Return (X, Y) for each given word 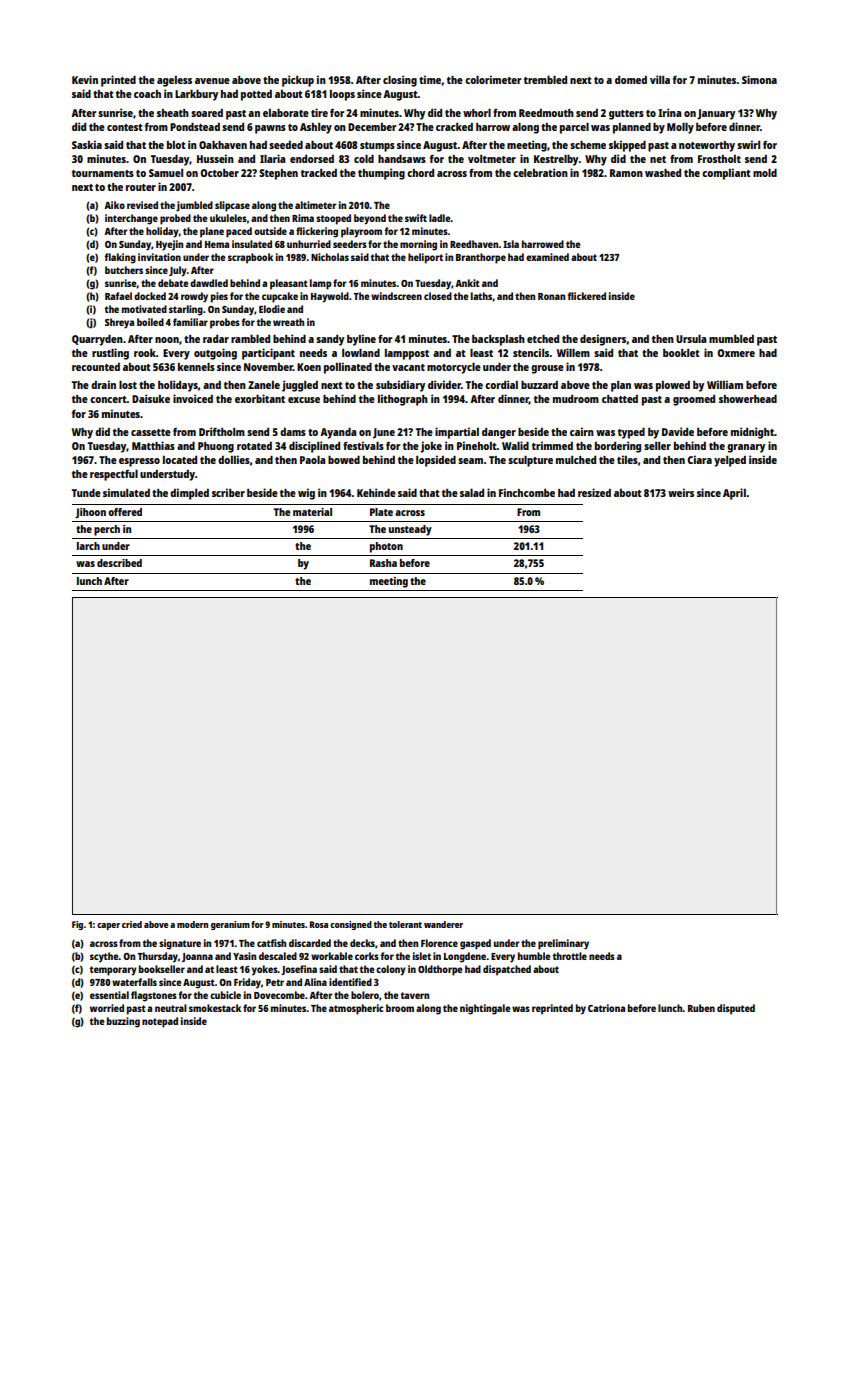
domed (631, 80)
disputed (736, 1009)
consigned (351, 925)
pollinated (348, 368)
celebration (540, 172)
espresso (139, 462)
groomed (694, 400)
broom (400, 1008)
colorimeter (493, 79)
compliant (726, 174)
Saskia (87, 144)
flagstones (154, 996)
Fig (77, 925)
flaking (120, 258)
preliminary (563, 944)
